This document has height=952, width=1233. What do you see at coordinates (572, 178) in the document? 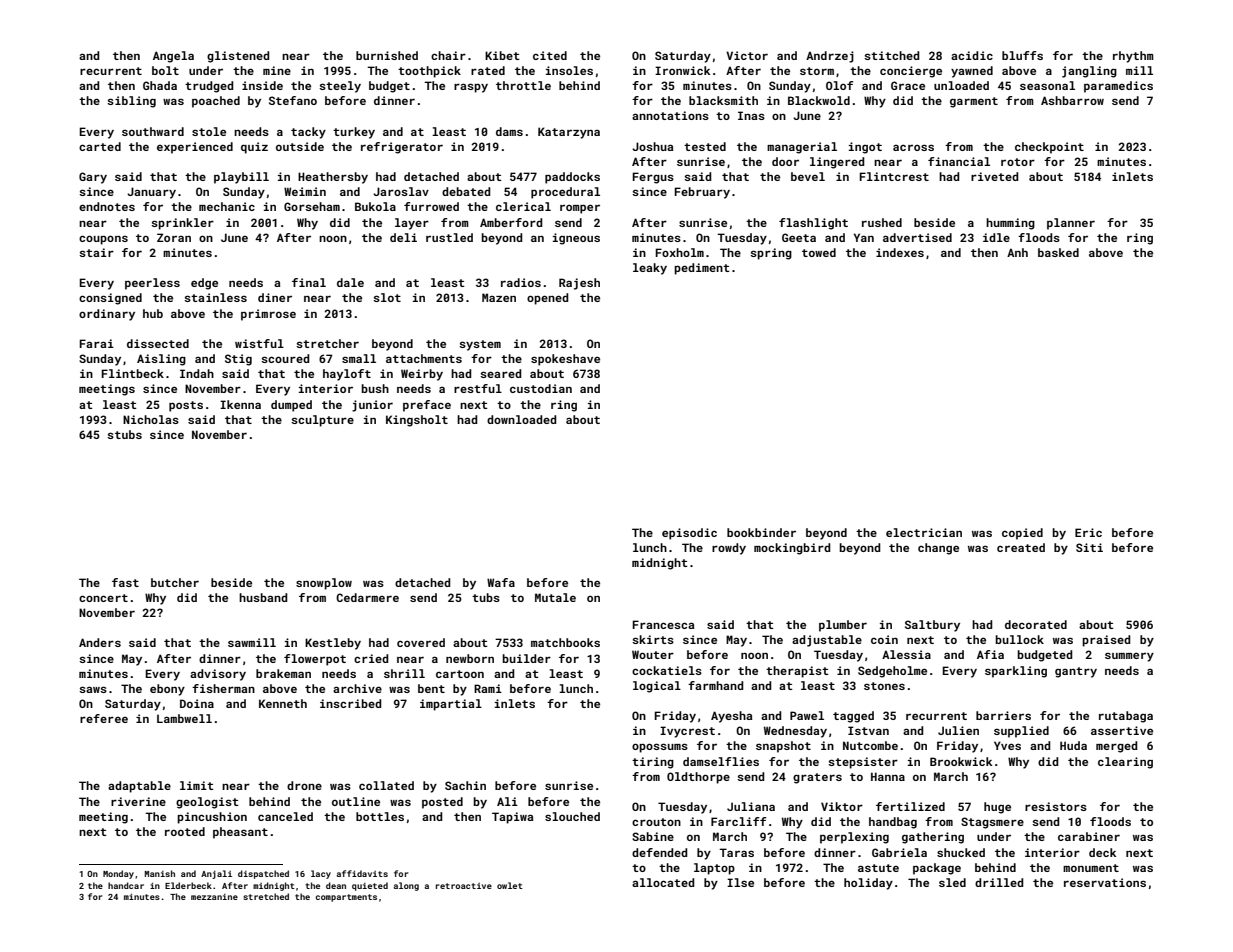
I see `paddocks` at bounding box center [572, 178].
